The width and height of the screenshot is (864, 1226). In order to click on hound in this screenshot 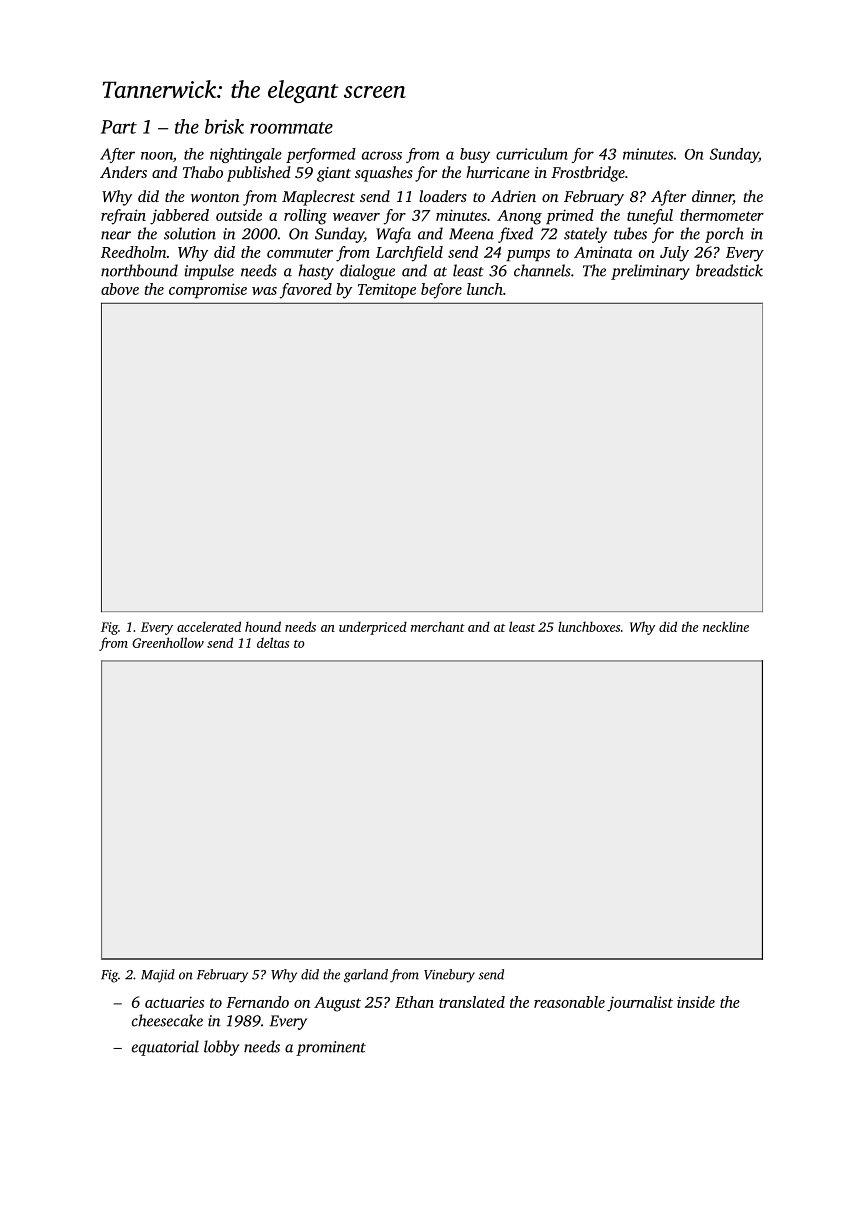, I will do `click(263, 626)`.
